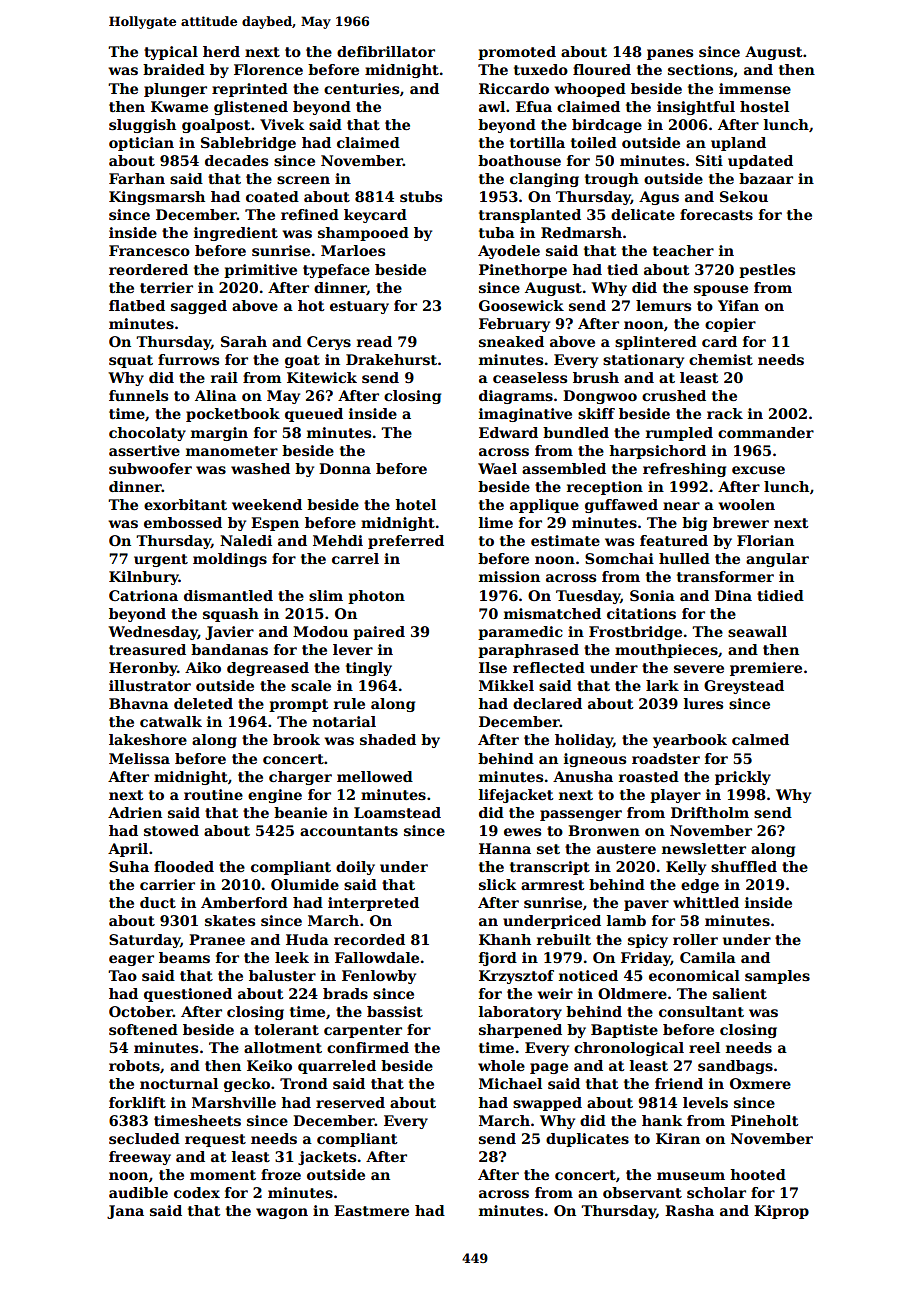 The width and height of the page is (924, 1308). I want to click on Eastmere, so click(371, 1210).
